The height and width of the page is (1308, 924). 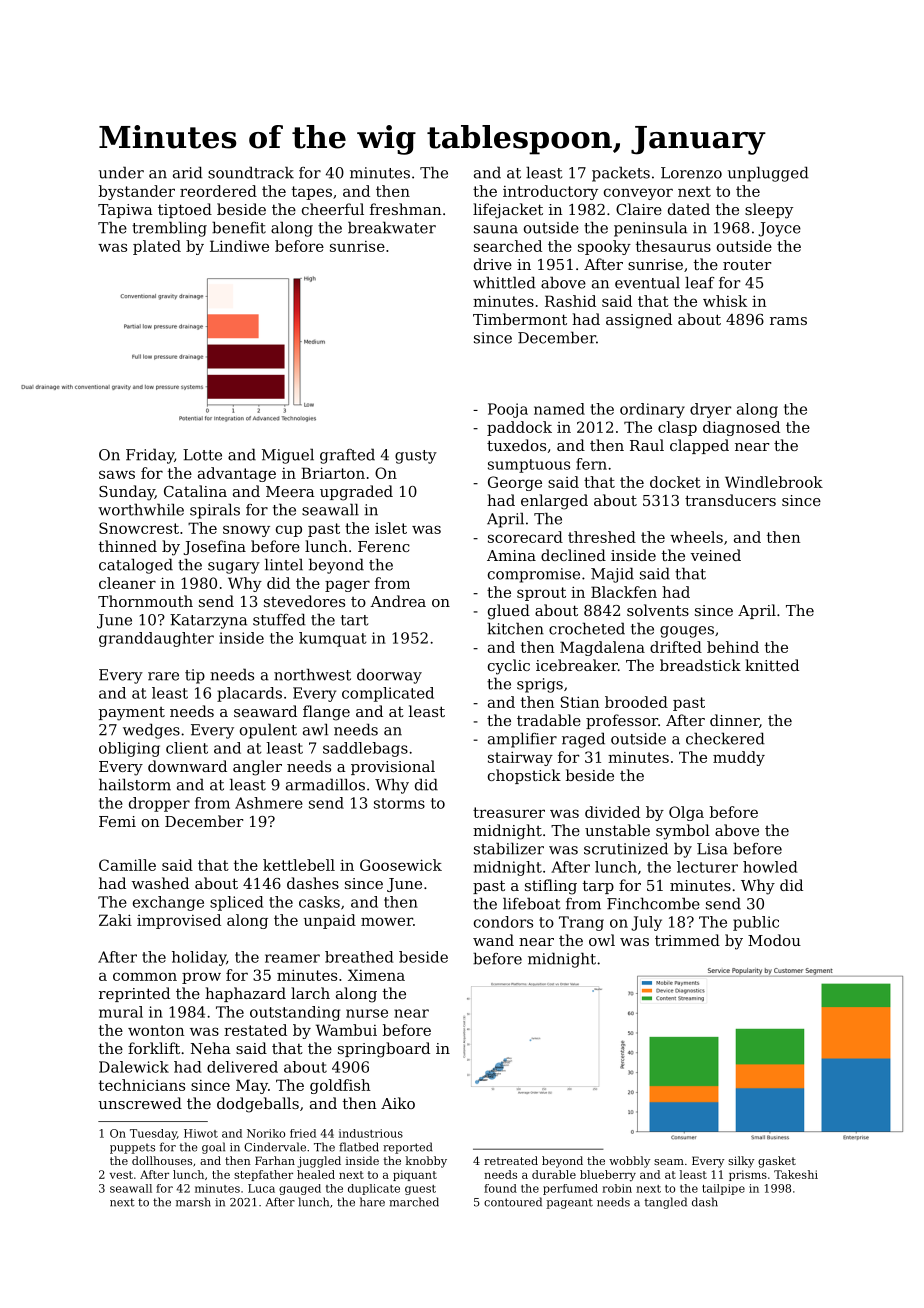 What do you see at coordinates (733, 647) in the page?
I see `behind` at bounding box center [733, 647].
